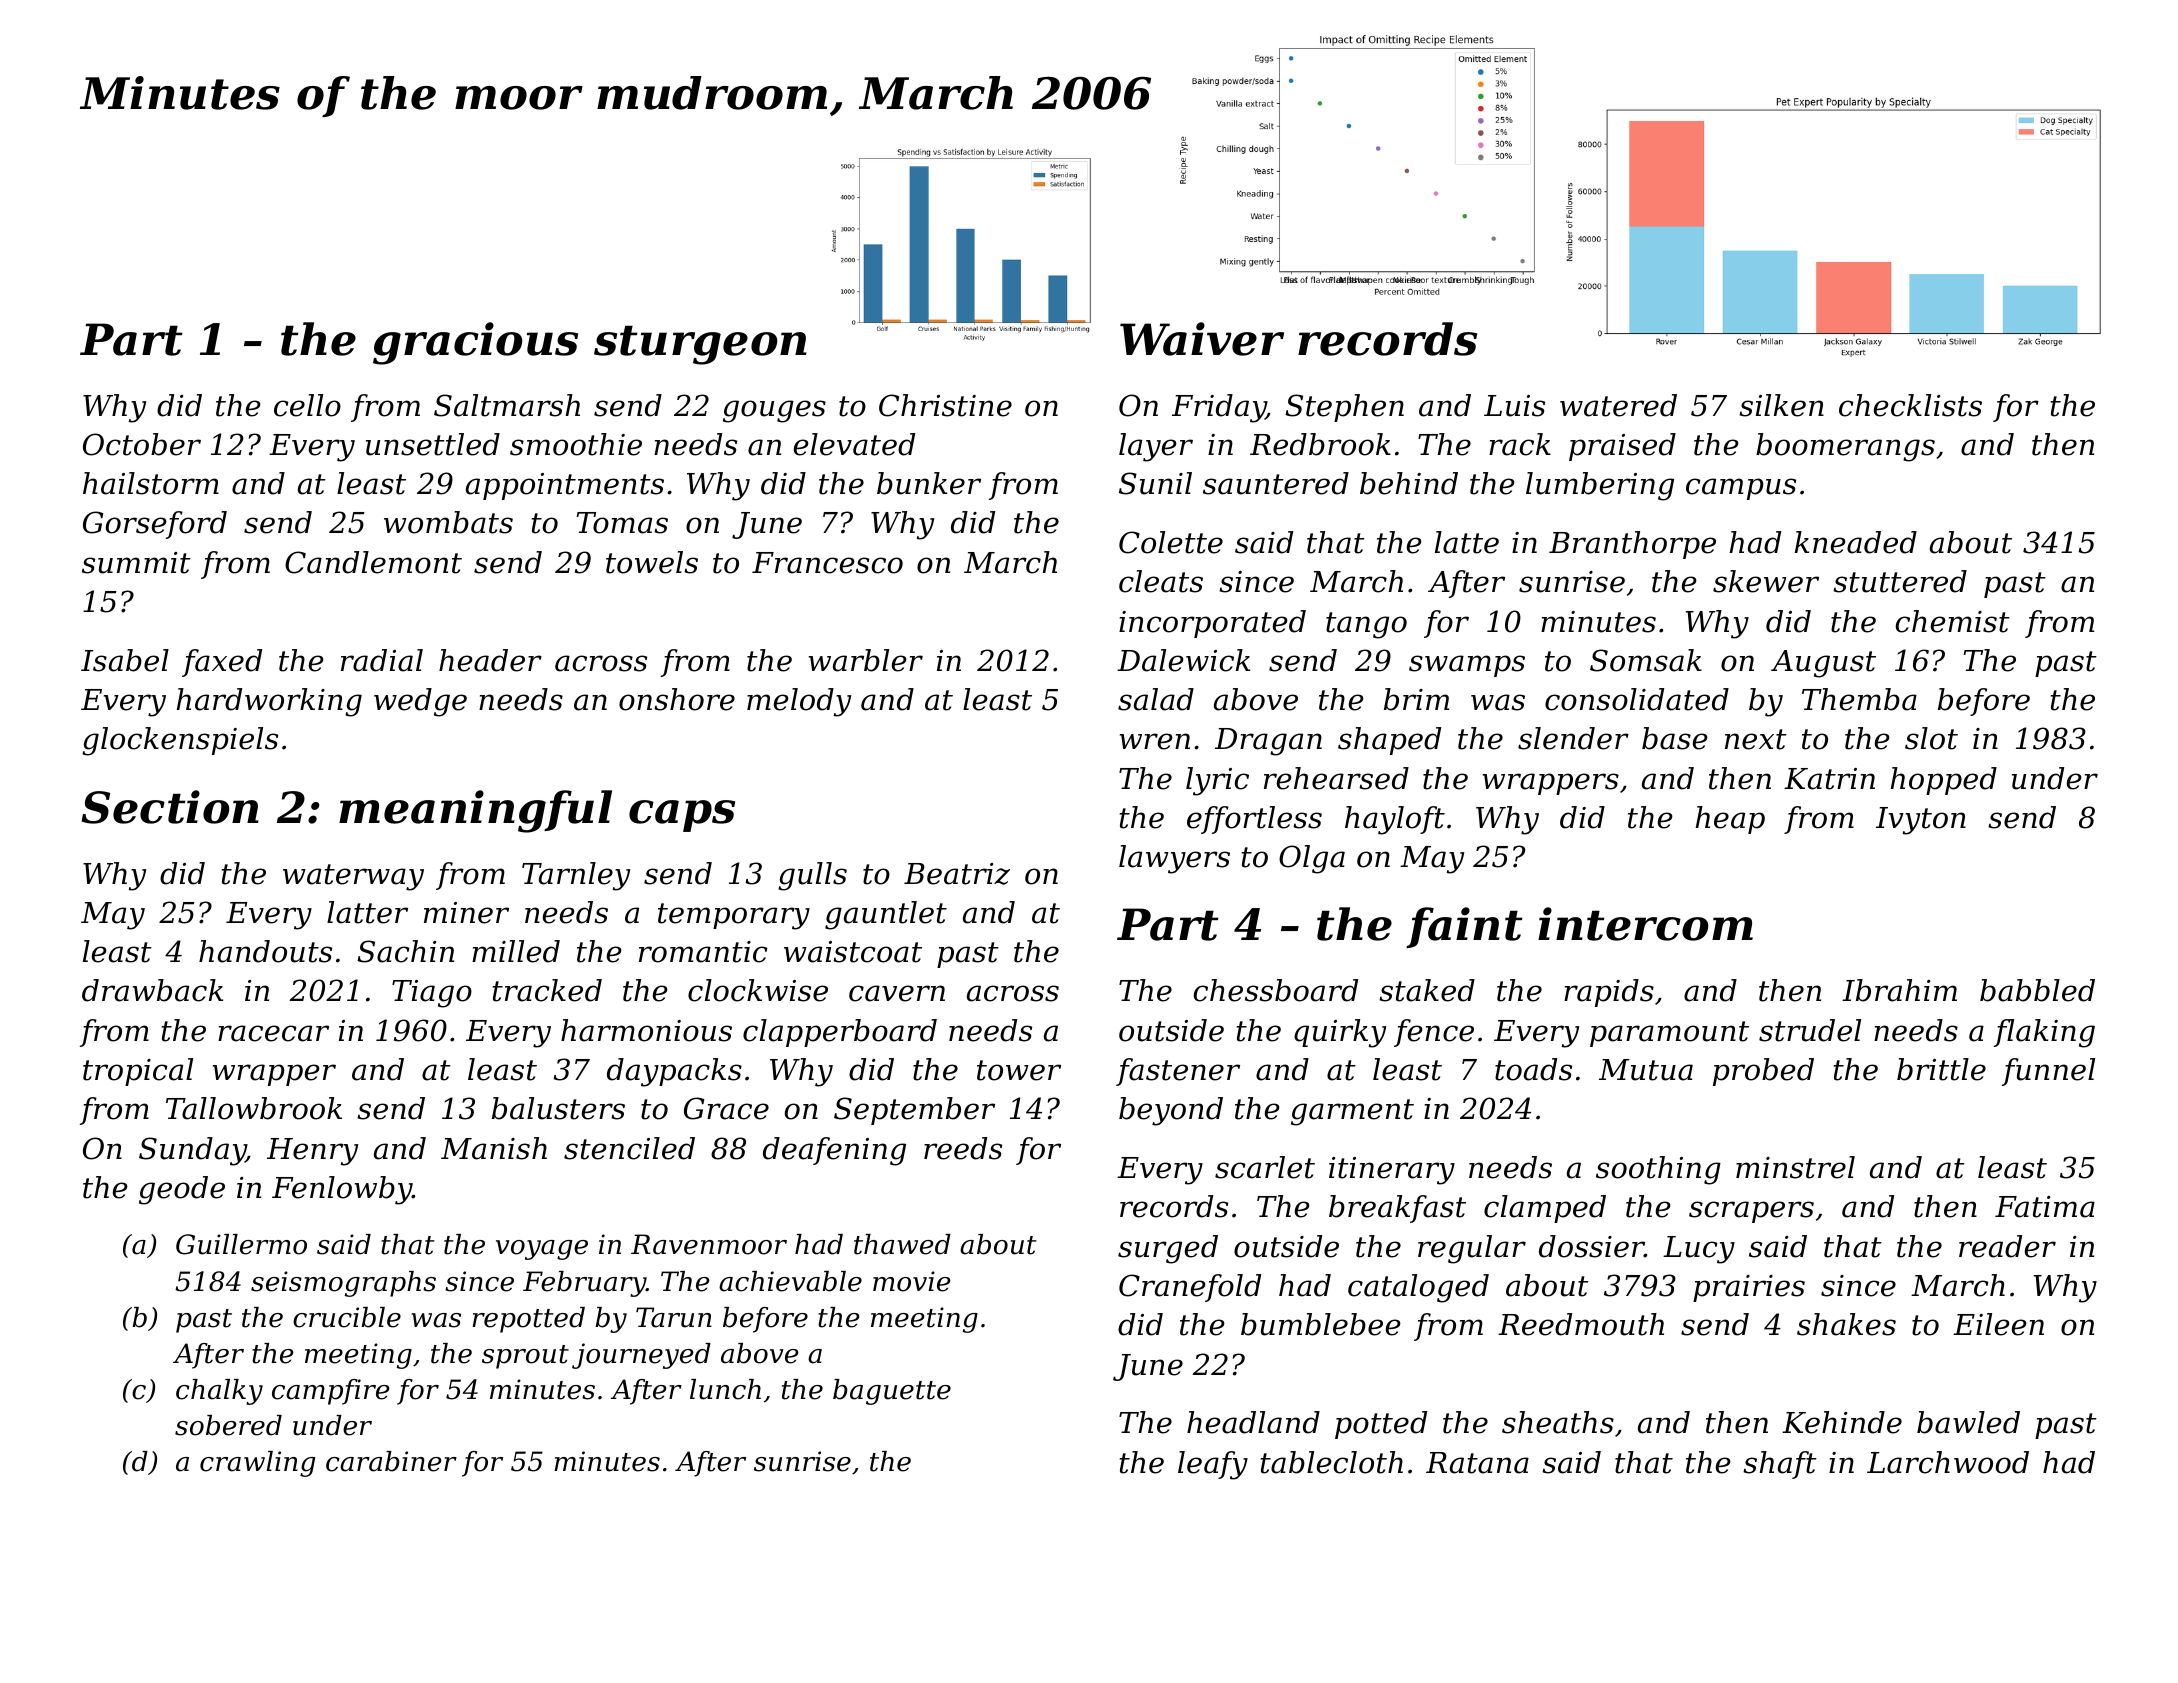  What do you see at coordinates (1174, 859) in the screenshot?
I see `lawyers` at bounding box center [1174, 859].
